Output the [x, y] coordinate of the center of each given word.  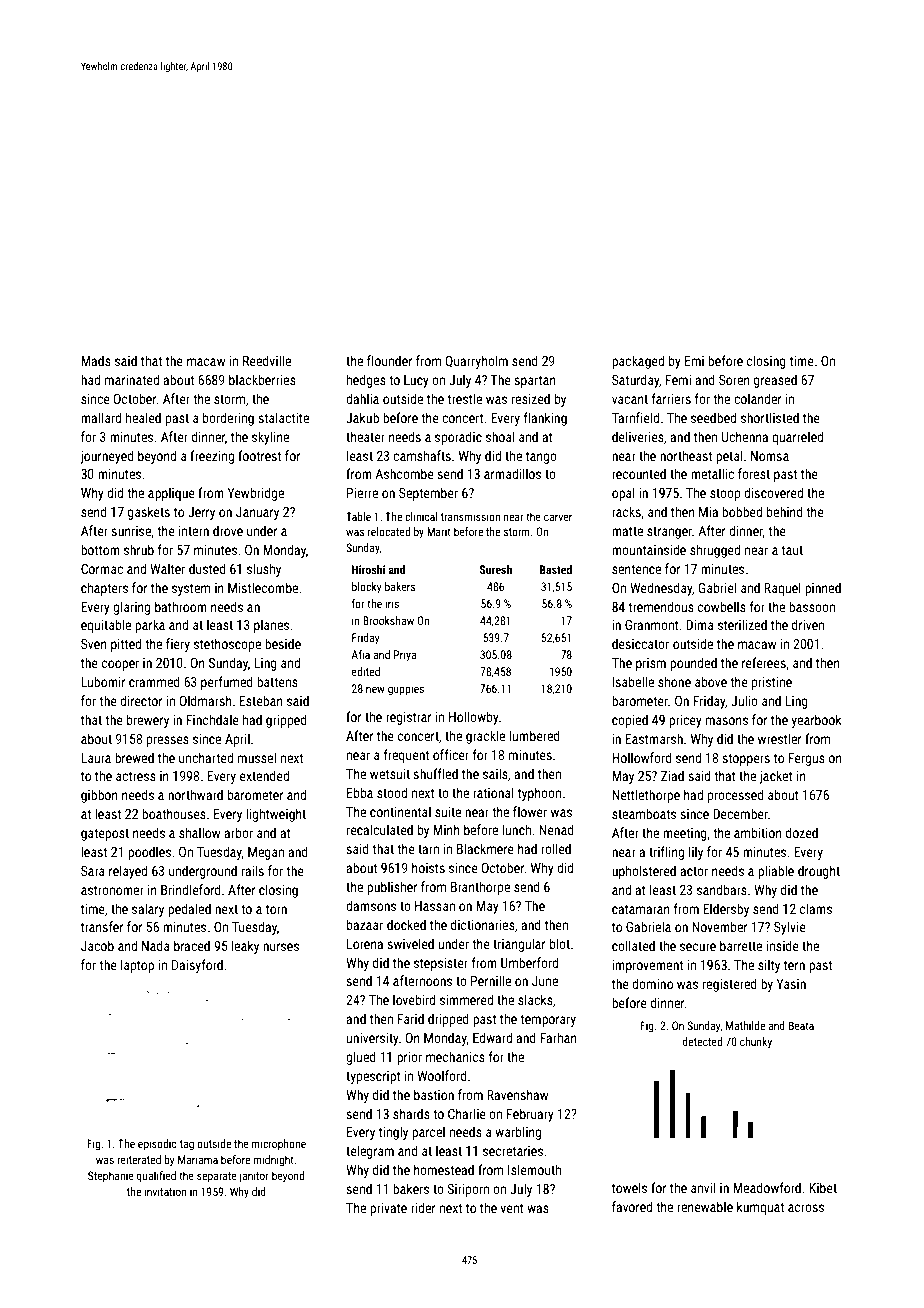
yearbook [816, 721]
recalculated [380, 829]
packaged [638, 362]
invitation [165, 1191]
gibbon [99, 796]
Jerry [201, 513]
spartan [535, 382]
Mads [96, 360]
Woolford [442, 1075]
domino [652, 983]
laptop [137, 966]
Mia [708, 512]
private [388, 1209]
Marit [439, 531]
